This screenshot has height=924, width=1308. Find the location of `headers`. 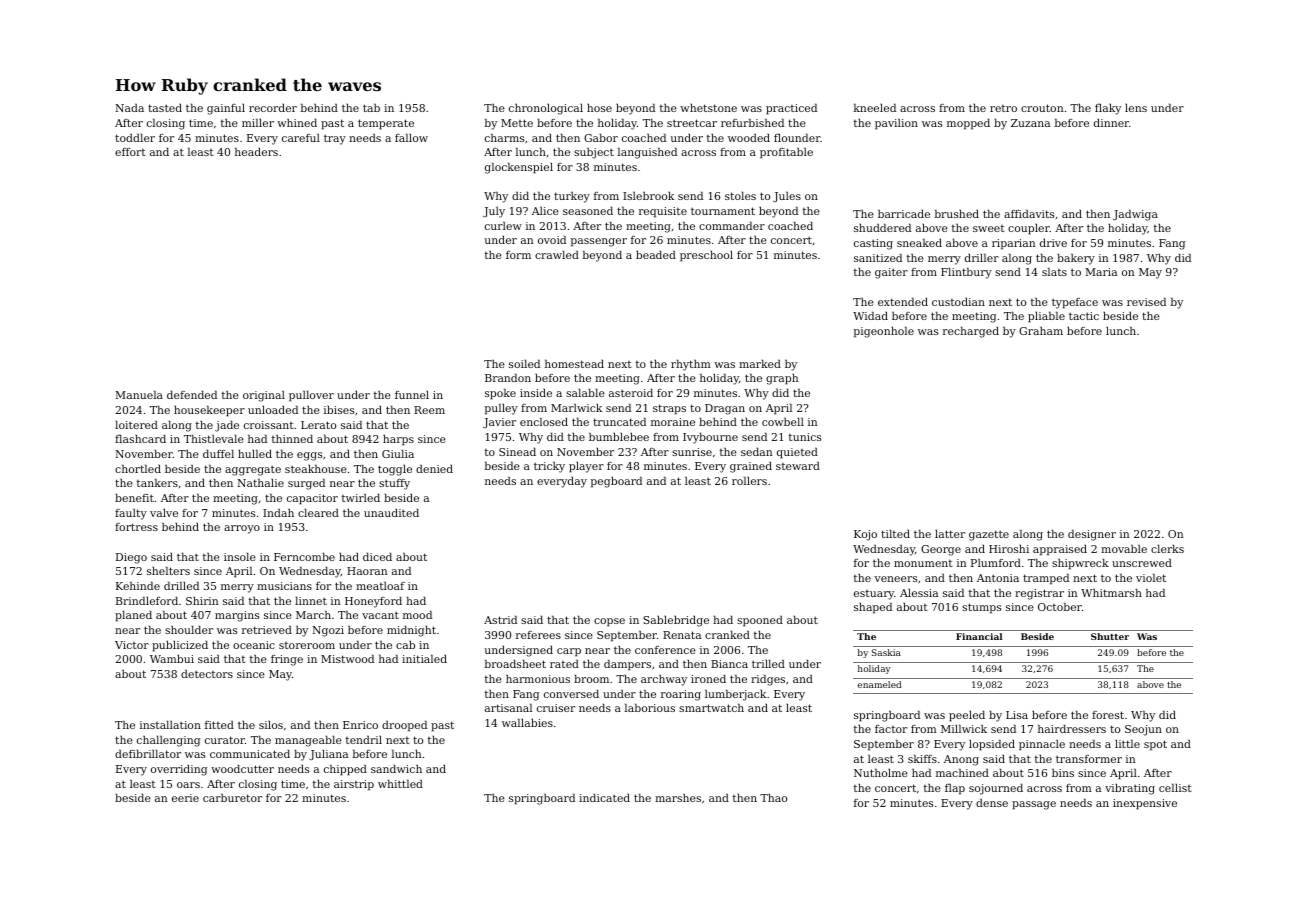

headers is located at coordinates (256, 151).
